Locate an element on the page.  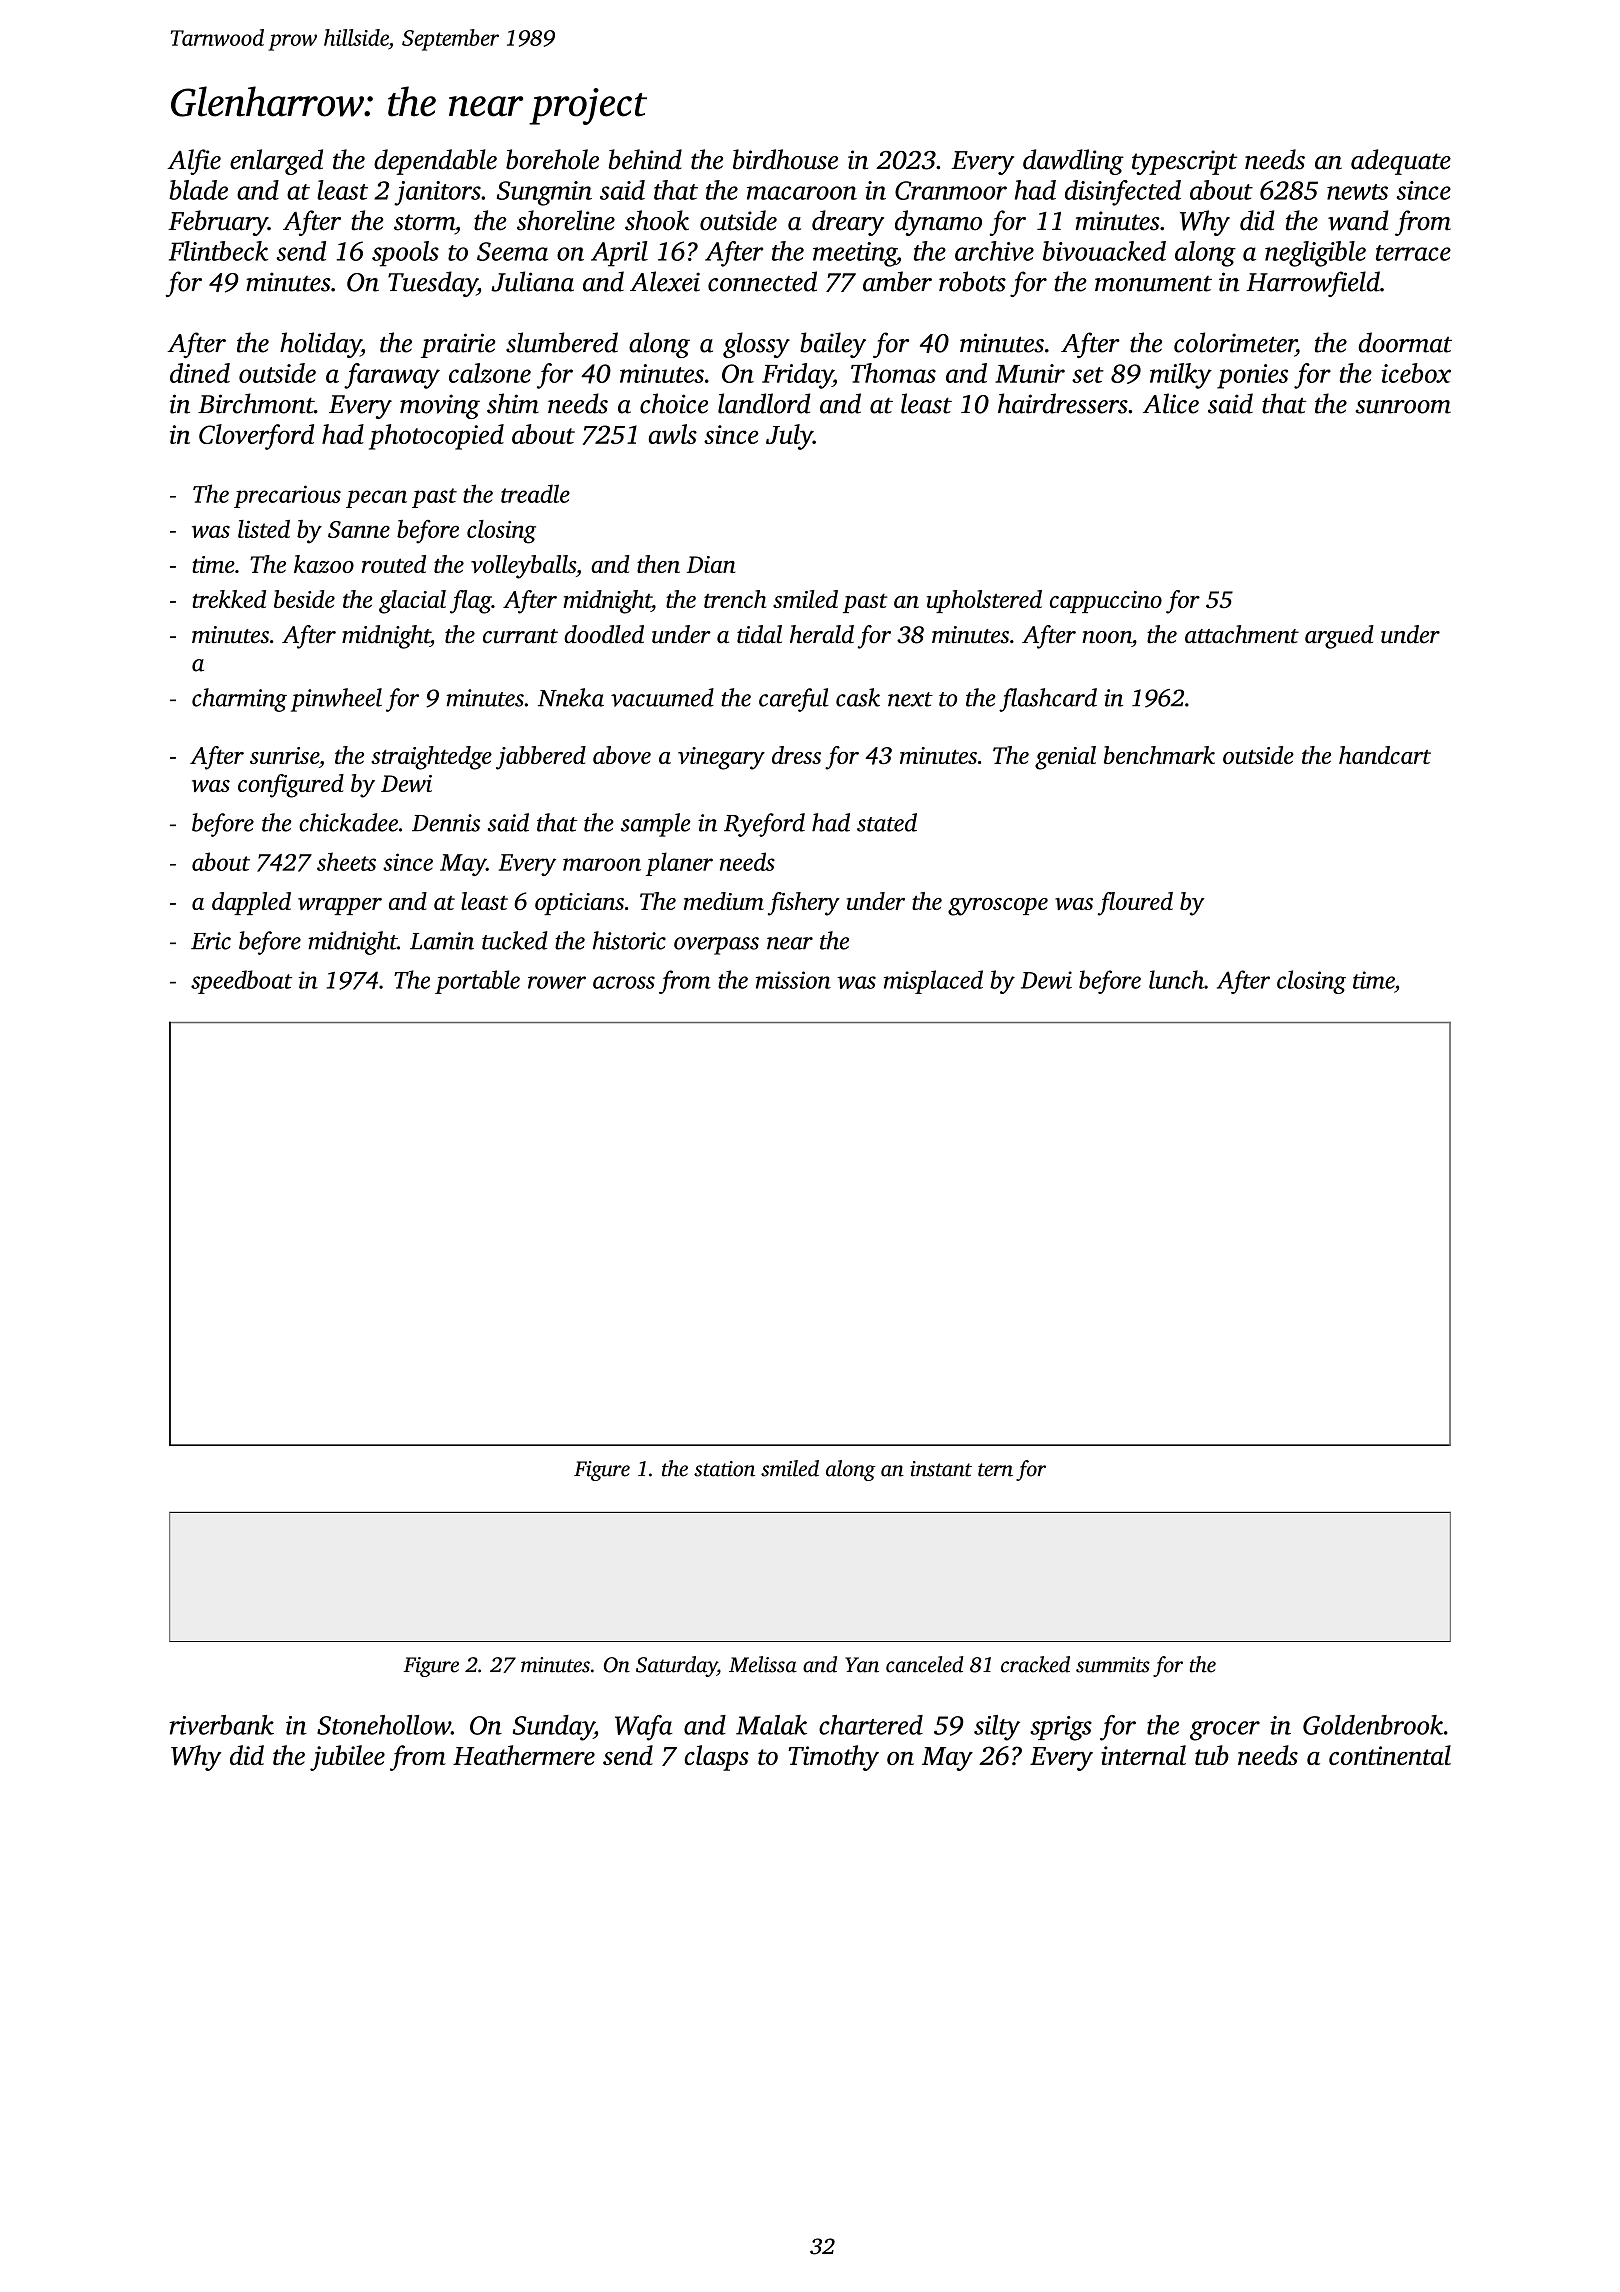
dependable is located at coordinates (435, 162).
